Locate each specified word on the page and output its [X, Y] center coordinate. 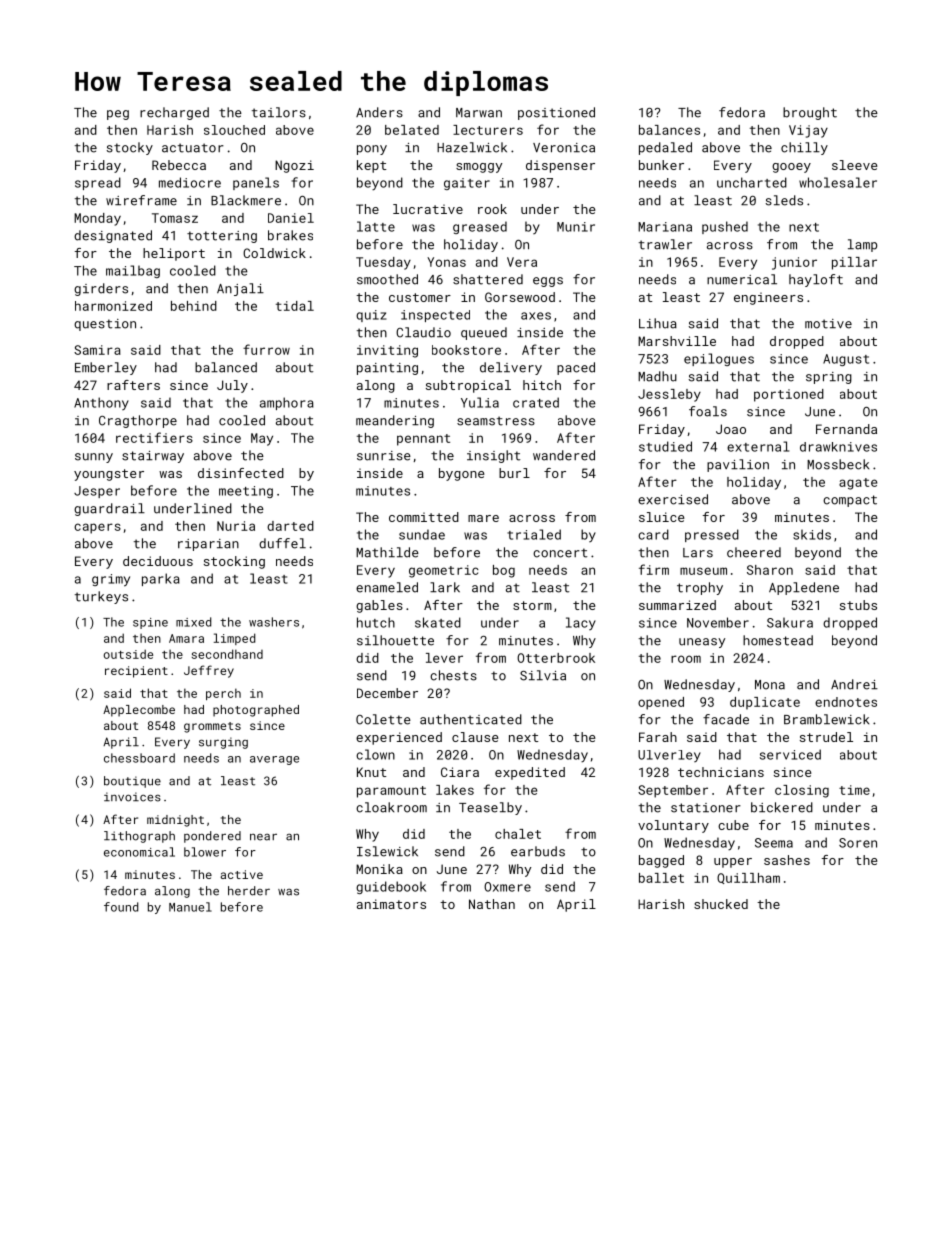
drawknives [838, 447]
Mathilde [387, 552]
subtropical [468, 386]
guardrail [109, 509]
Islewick [387, 851]
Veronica [564, 148]
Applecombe [139, 711]
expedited [530, 773]
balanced [226, 367]
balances [669, 130]
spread [98, 183]
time [854, 790]
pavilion [738, 465]
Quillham [748, 878]
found [121, 907]
